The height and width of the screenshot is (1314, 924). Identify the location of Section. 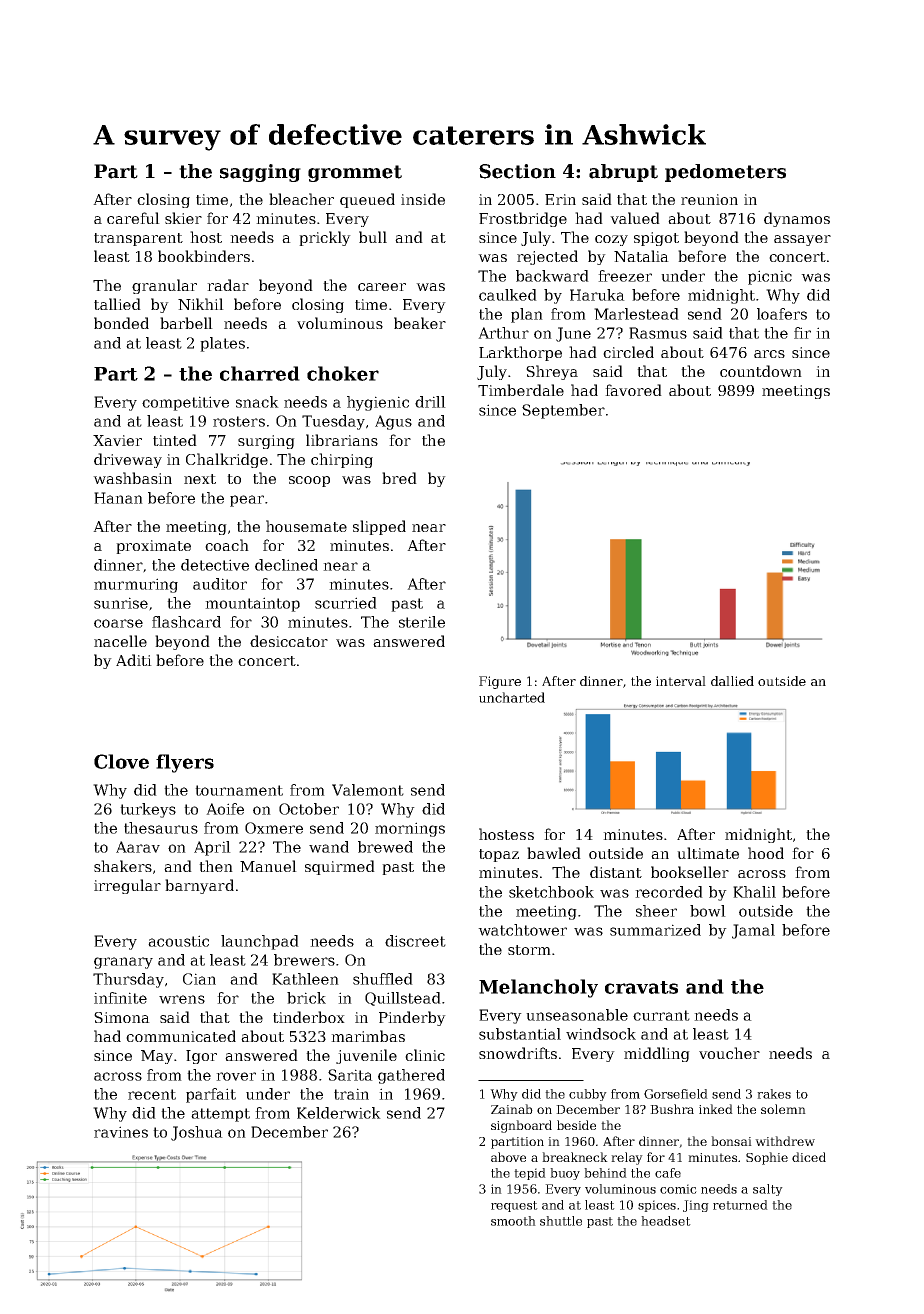
(517, 171).
